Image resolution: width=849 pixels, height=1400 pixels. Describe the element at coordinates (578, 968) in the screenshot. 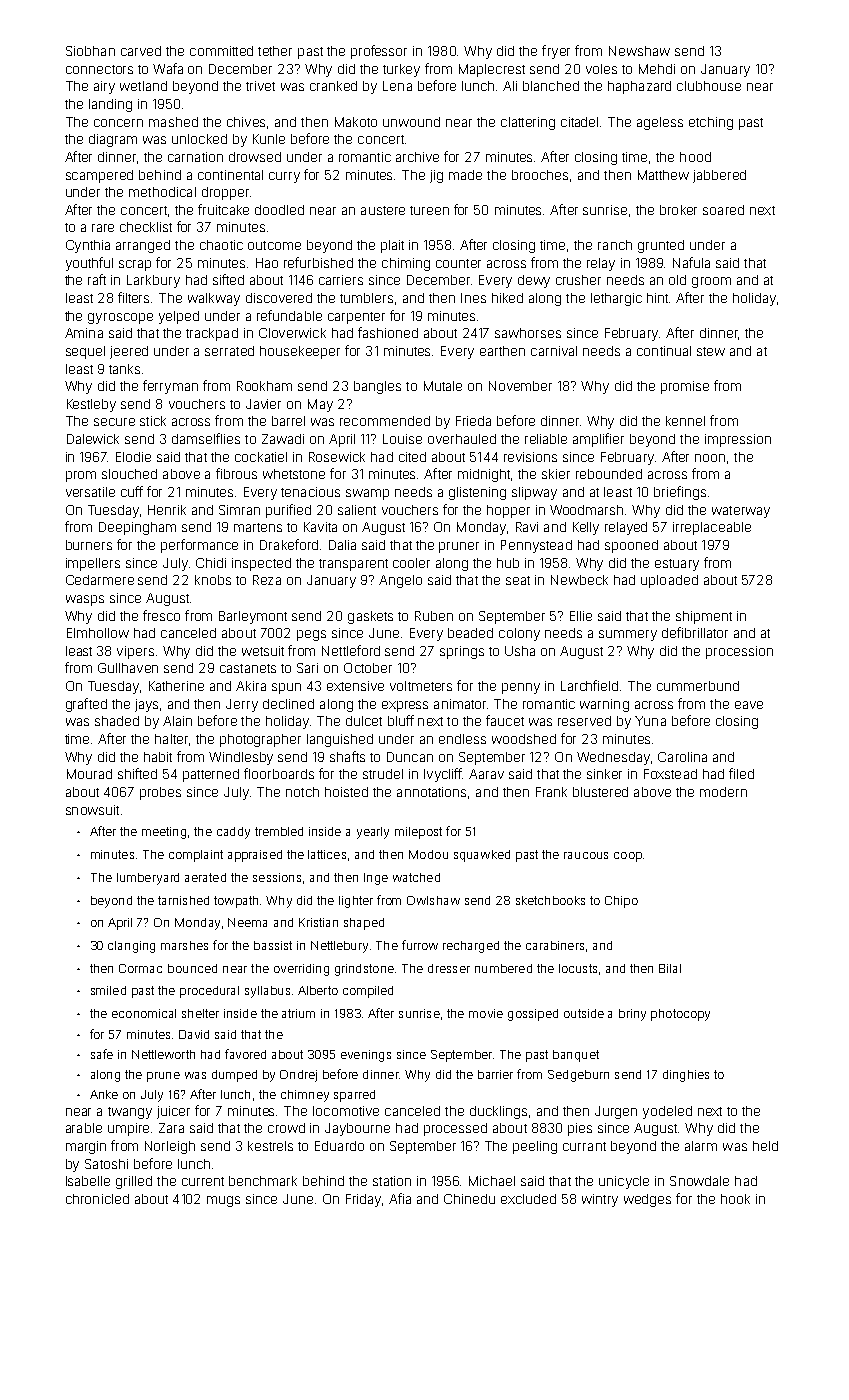

I see `locusts` at that location.
